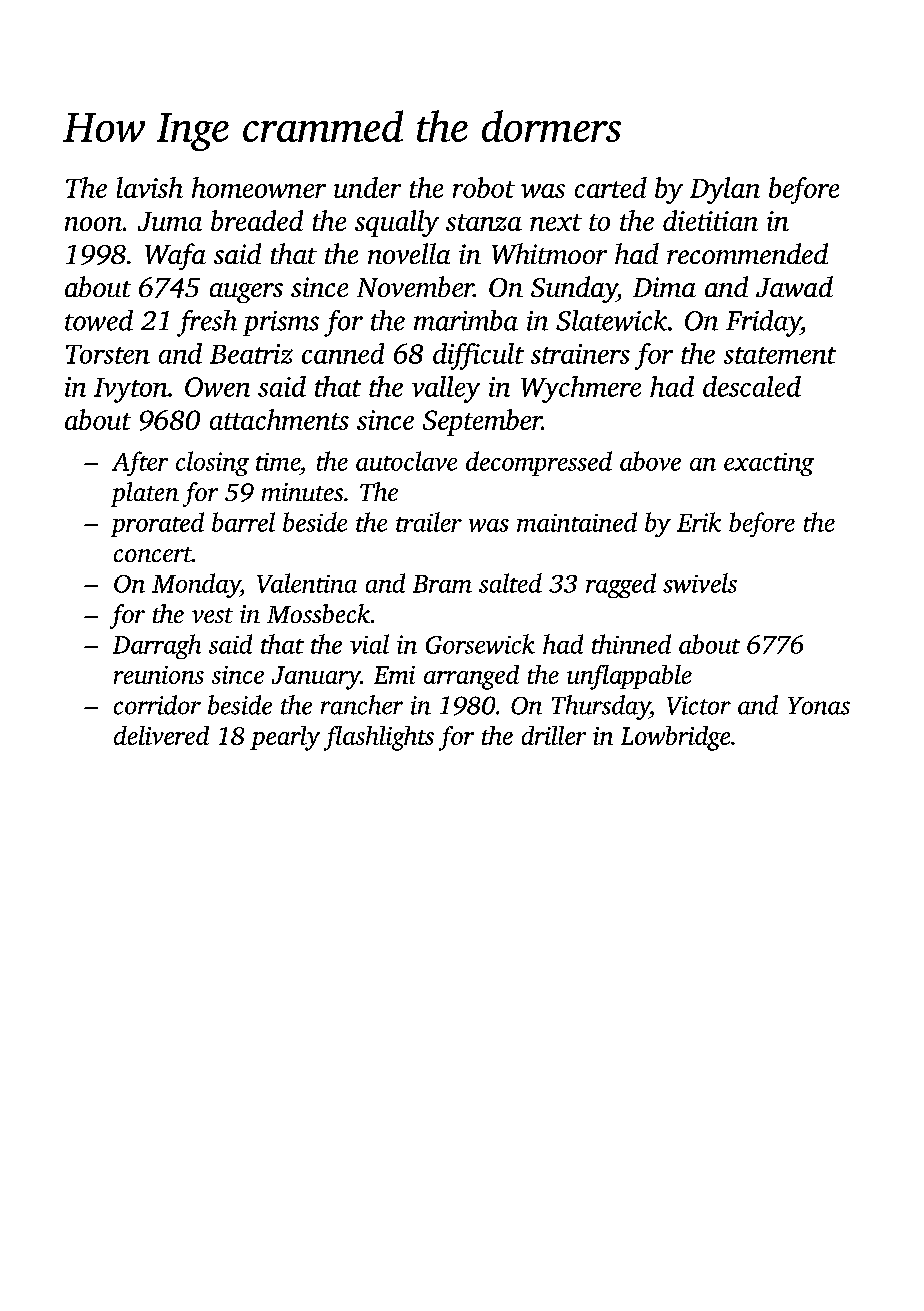  I want to click on flashlights, so click(379, 738).
